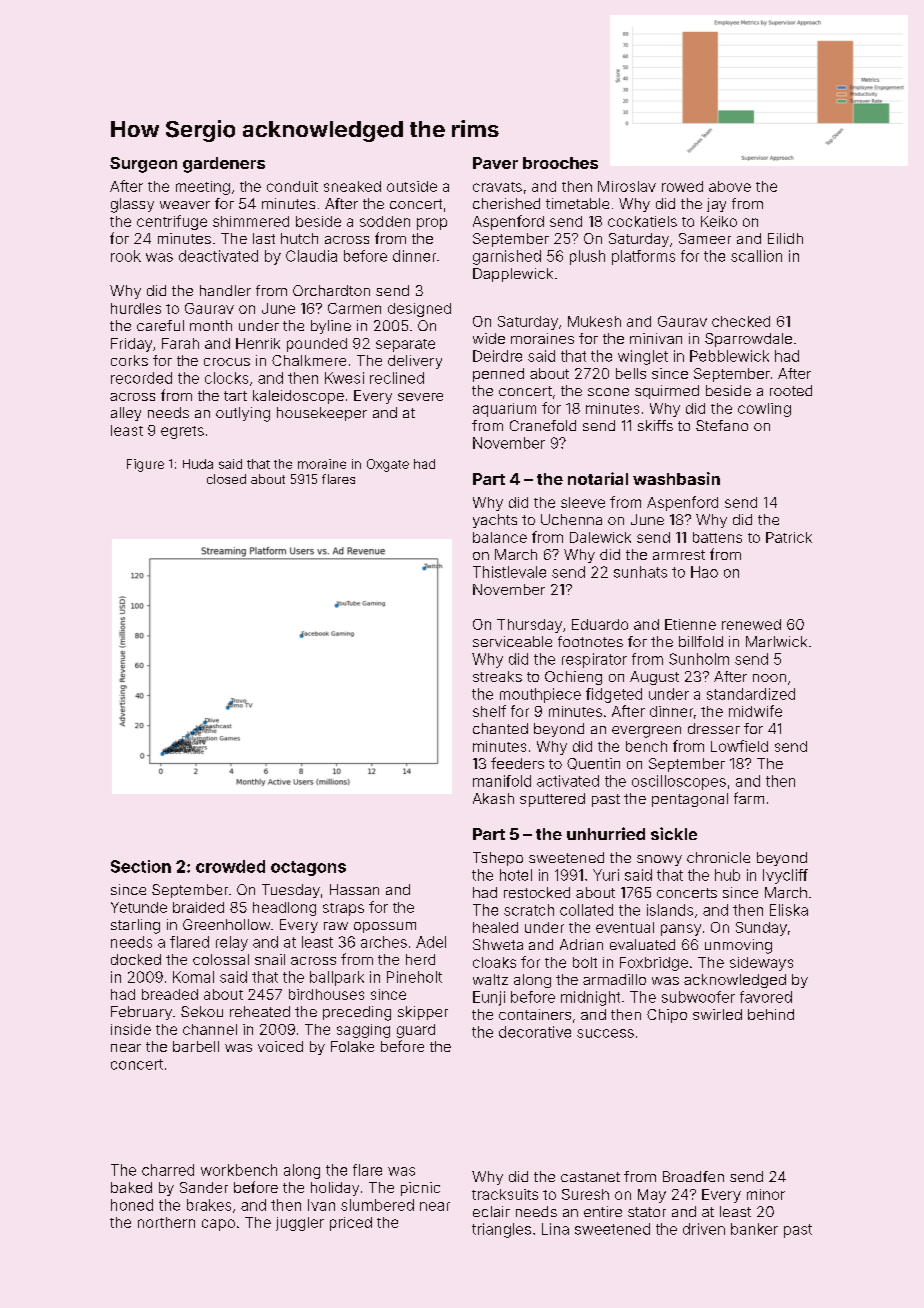  I want to click on northern, so click(166, 1222).
